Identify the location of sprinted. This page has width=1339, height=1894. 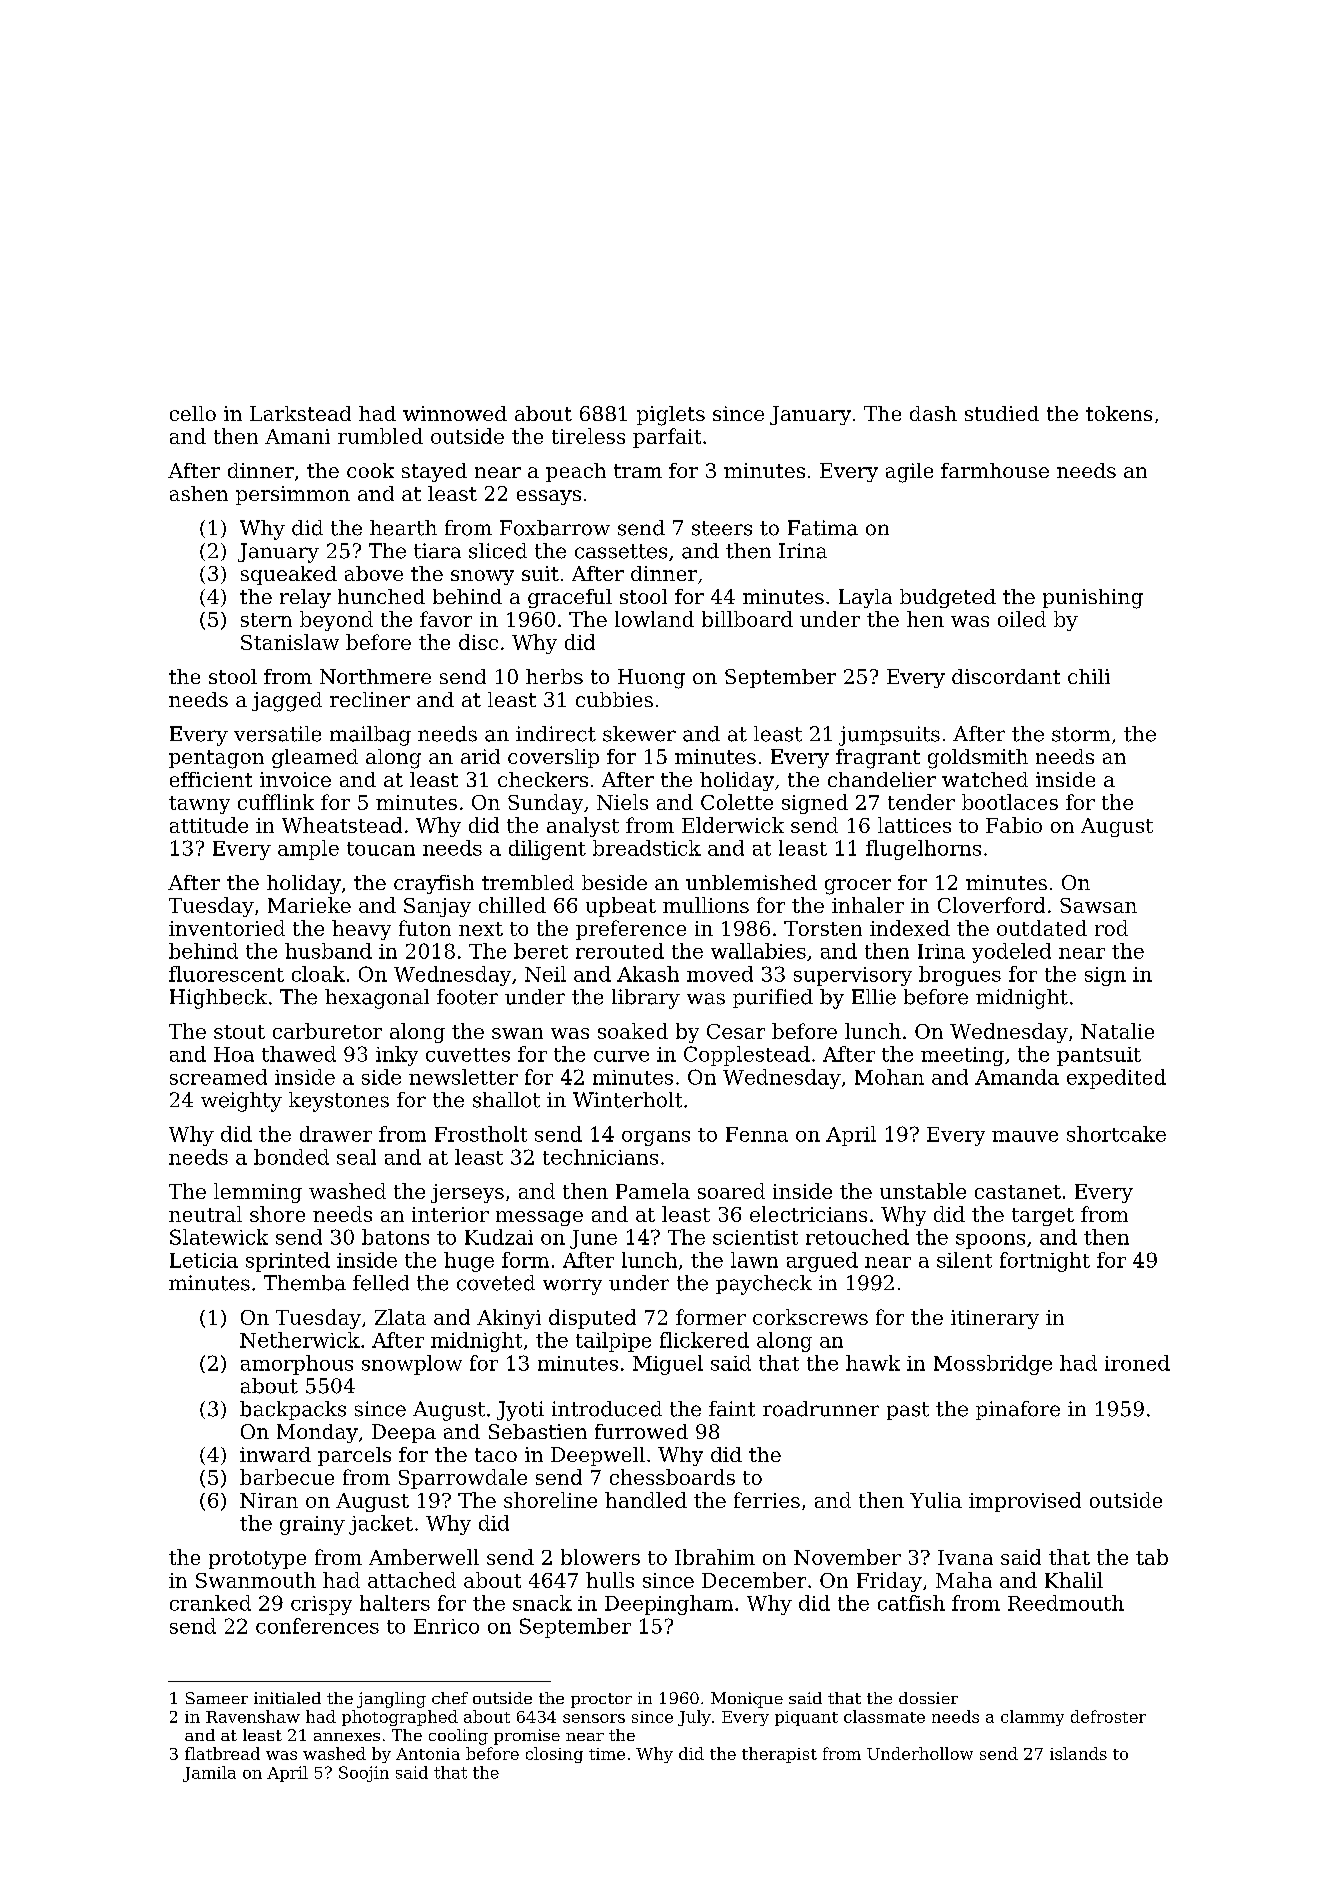
(288, 1262).
